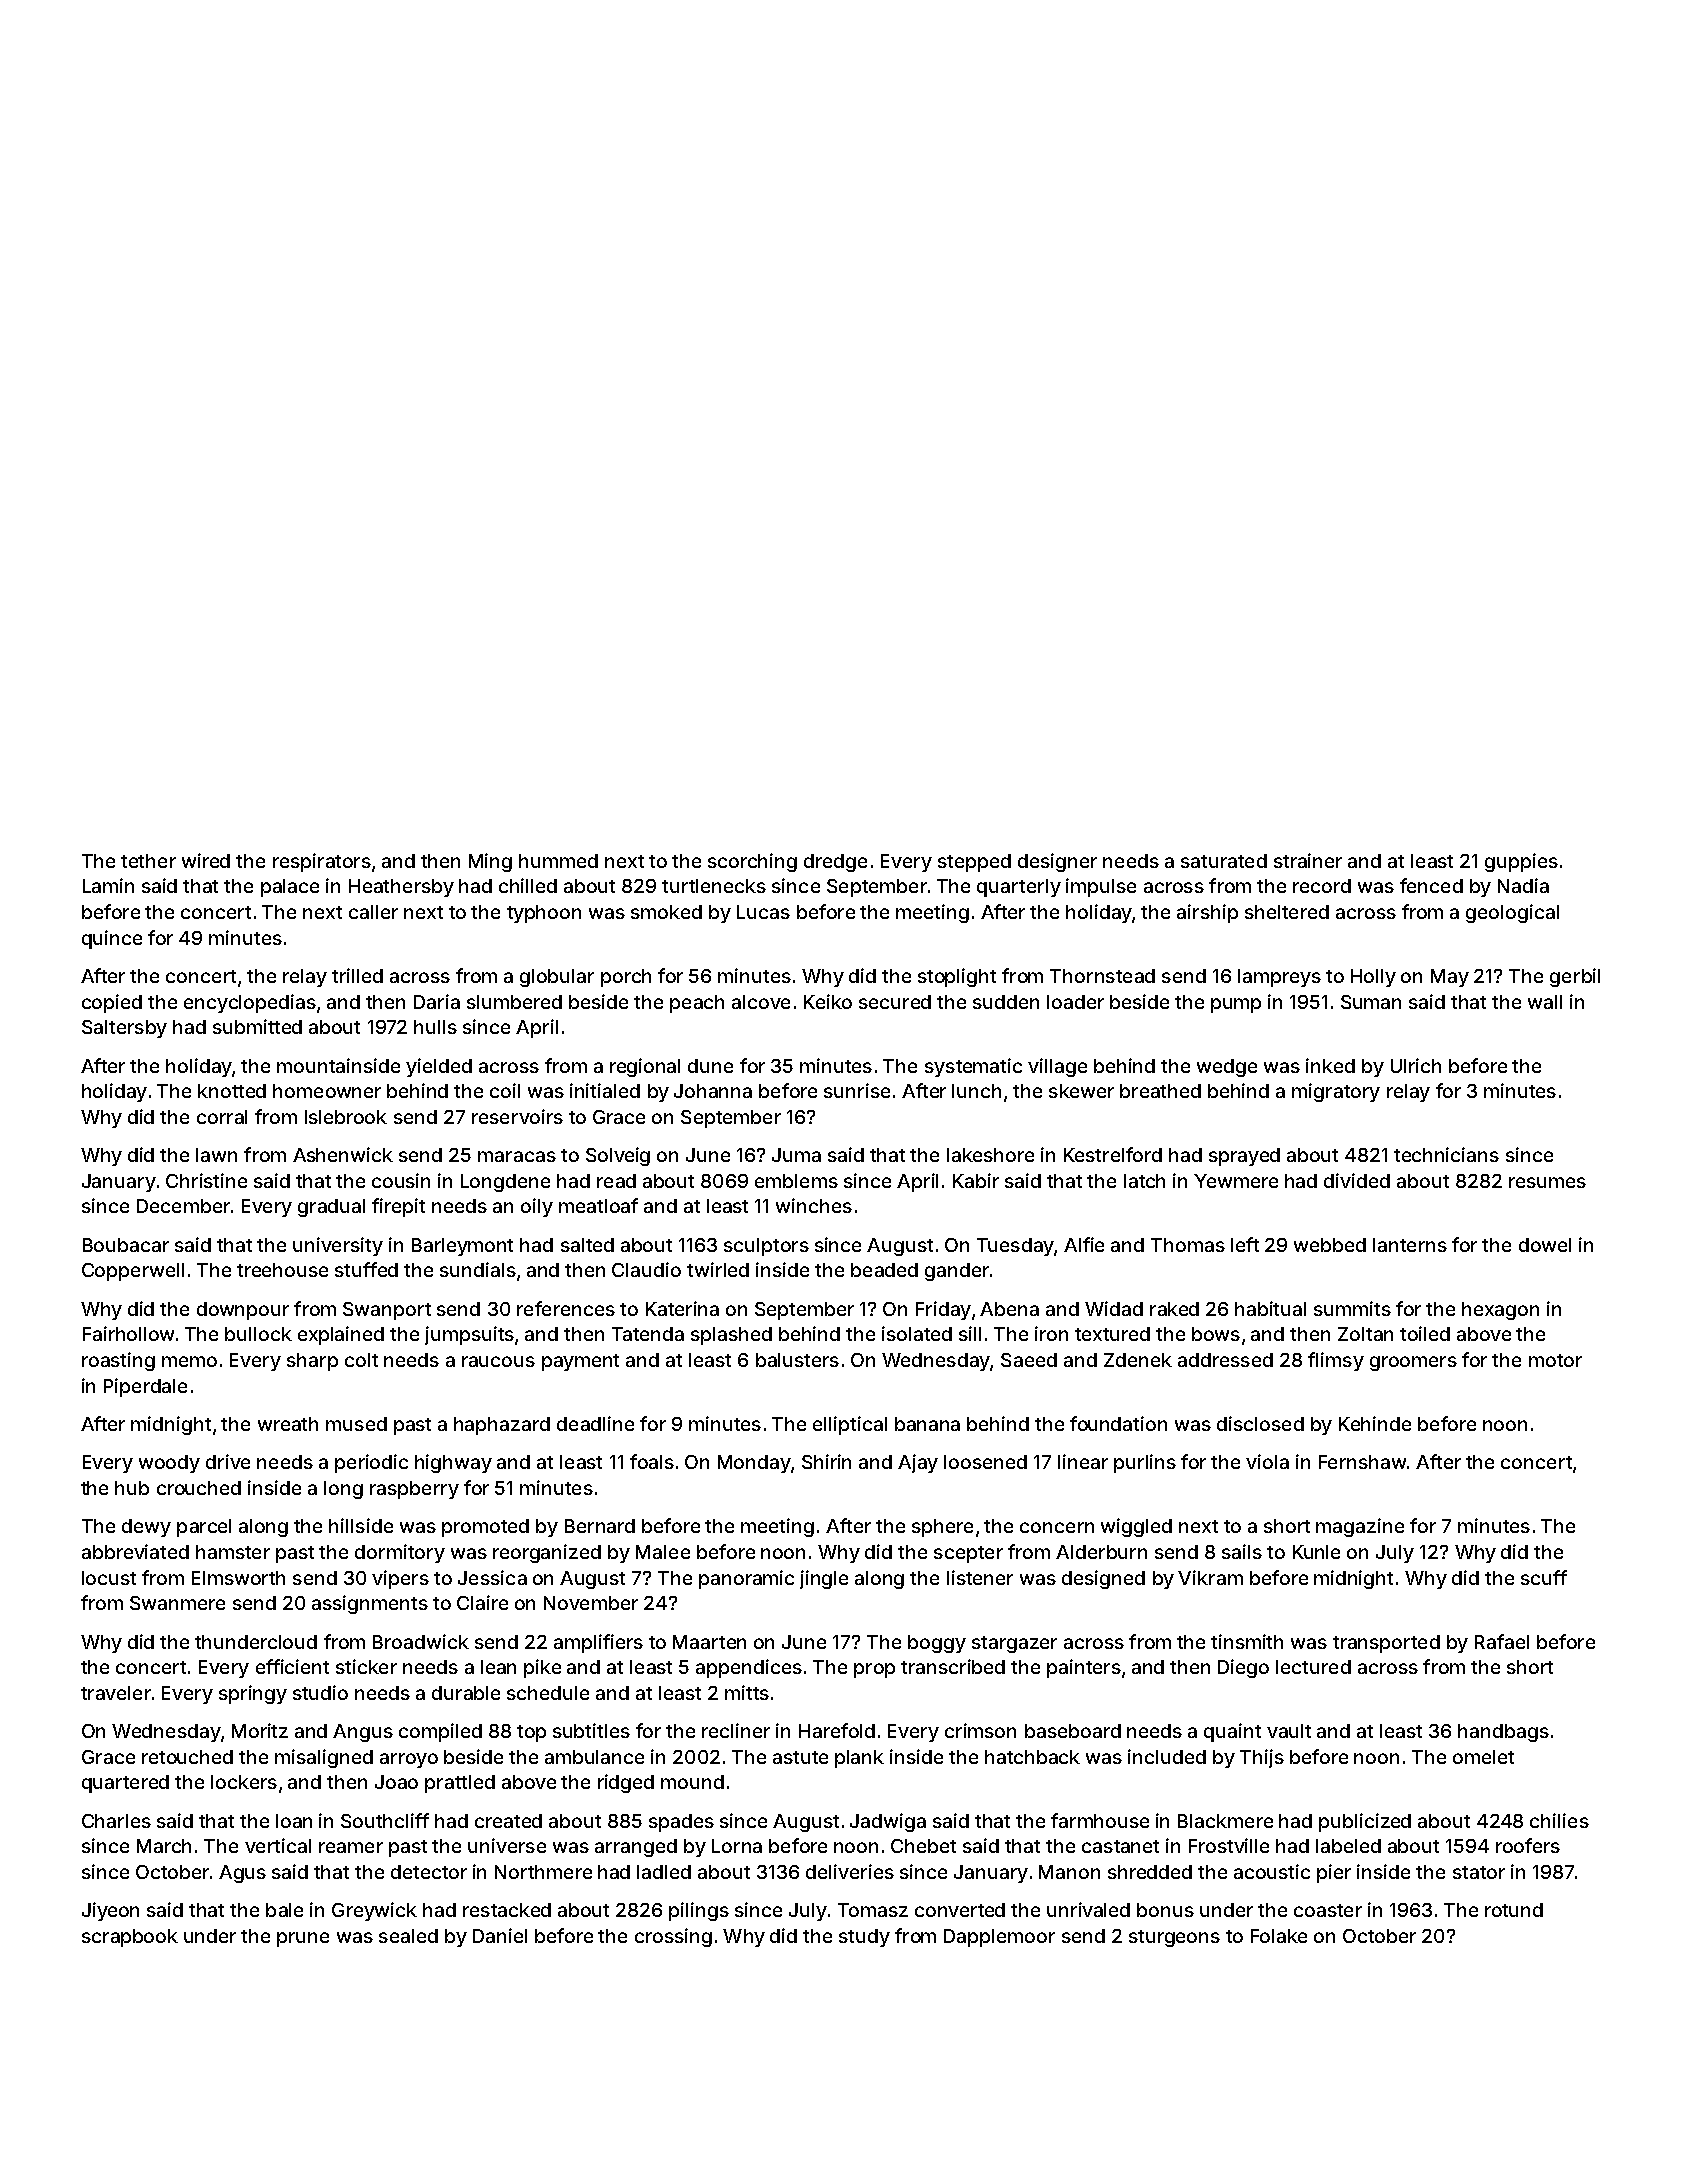 The height and width of the image is (2178, 1683). I want to click on hub, so click(132, 1488).
